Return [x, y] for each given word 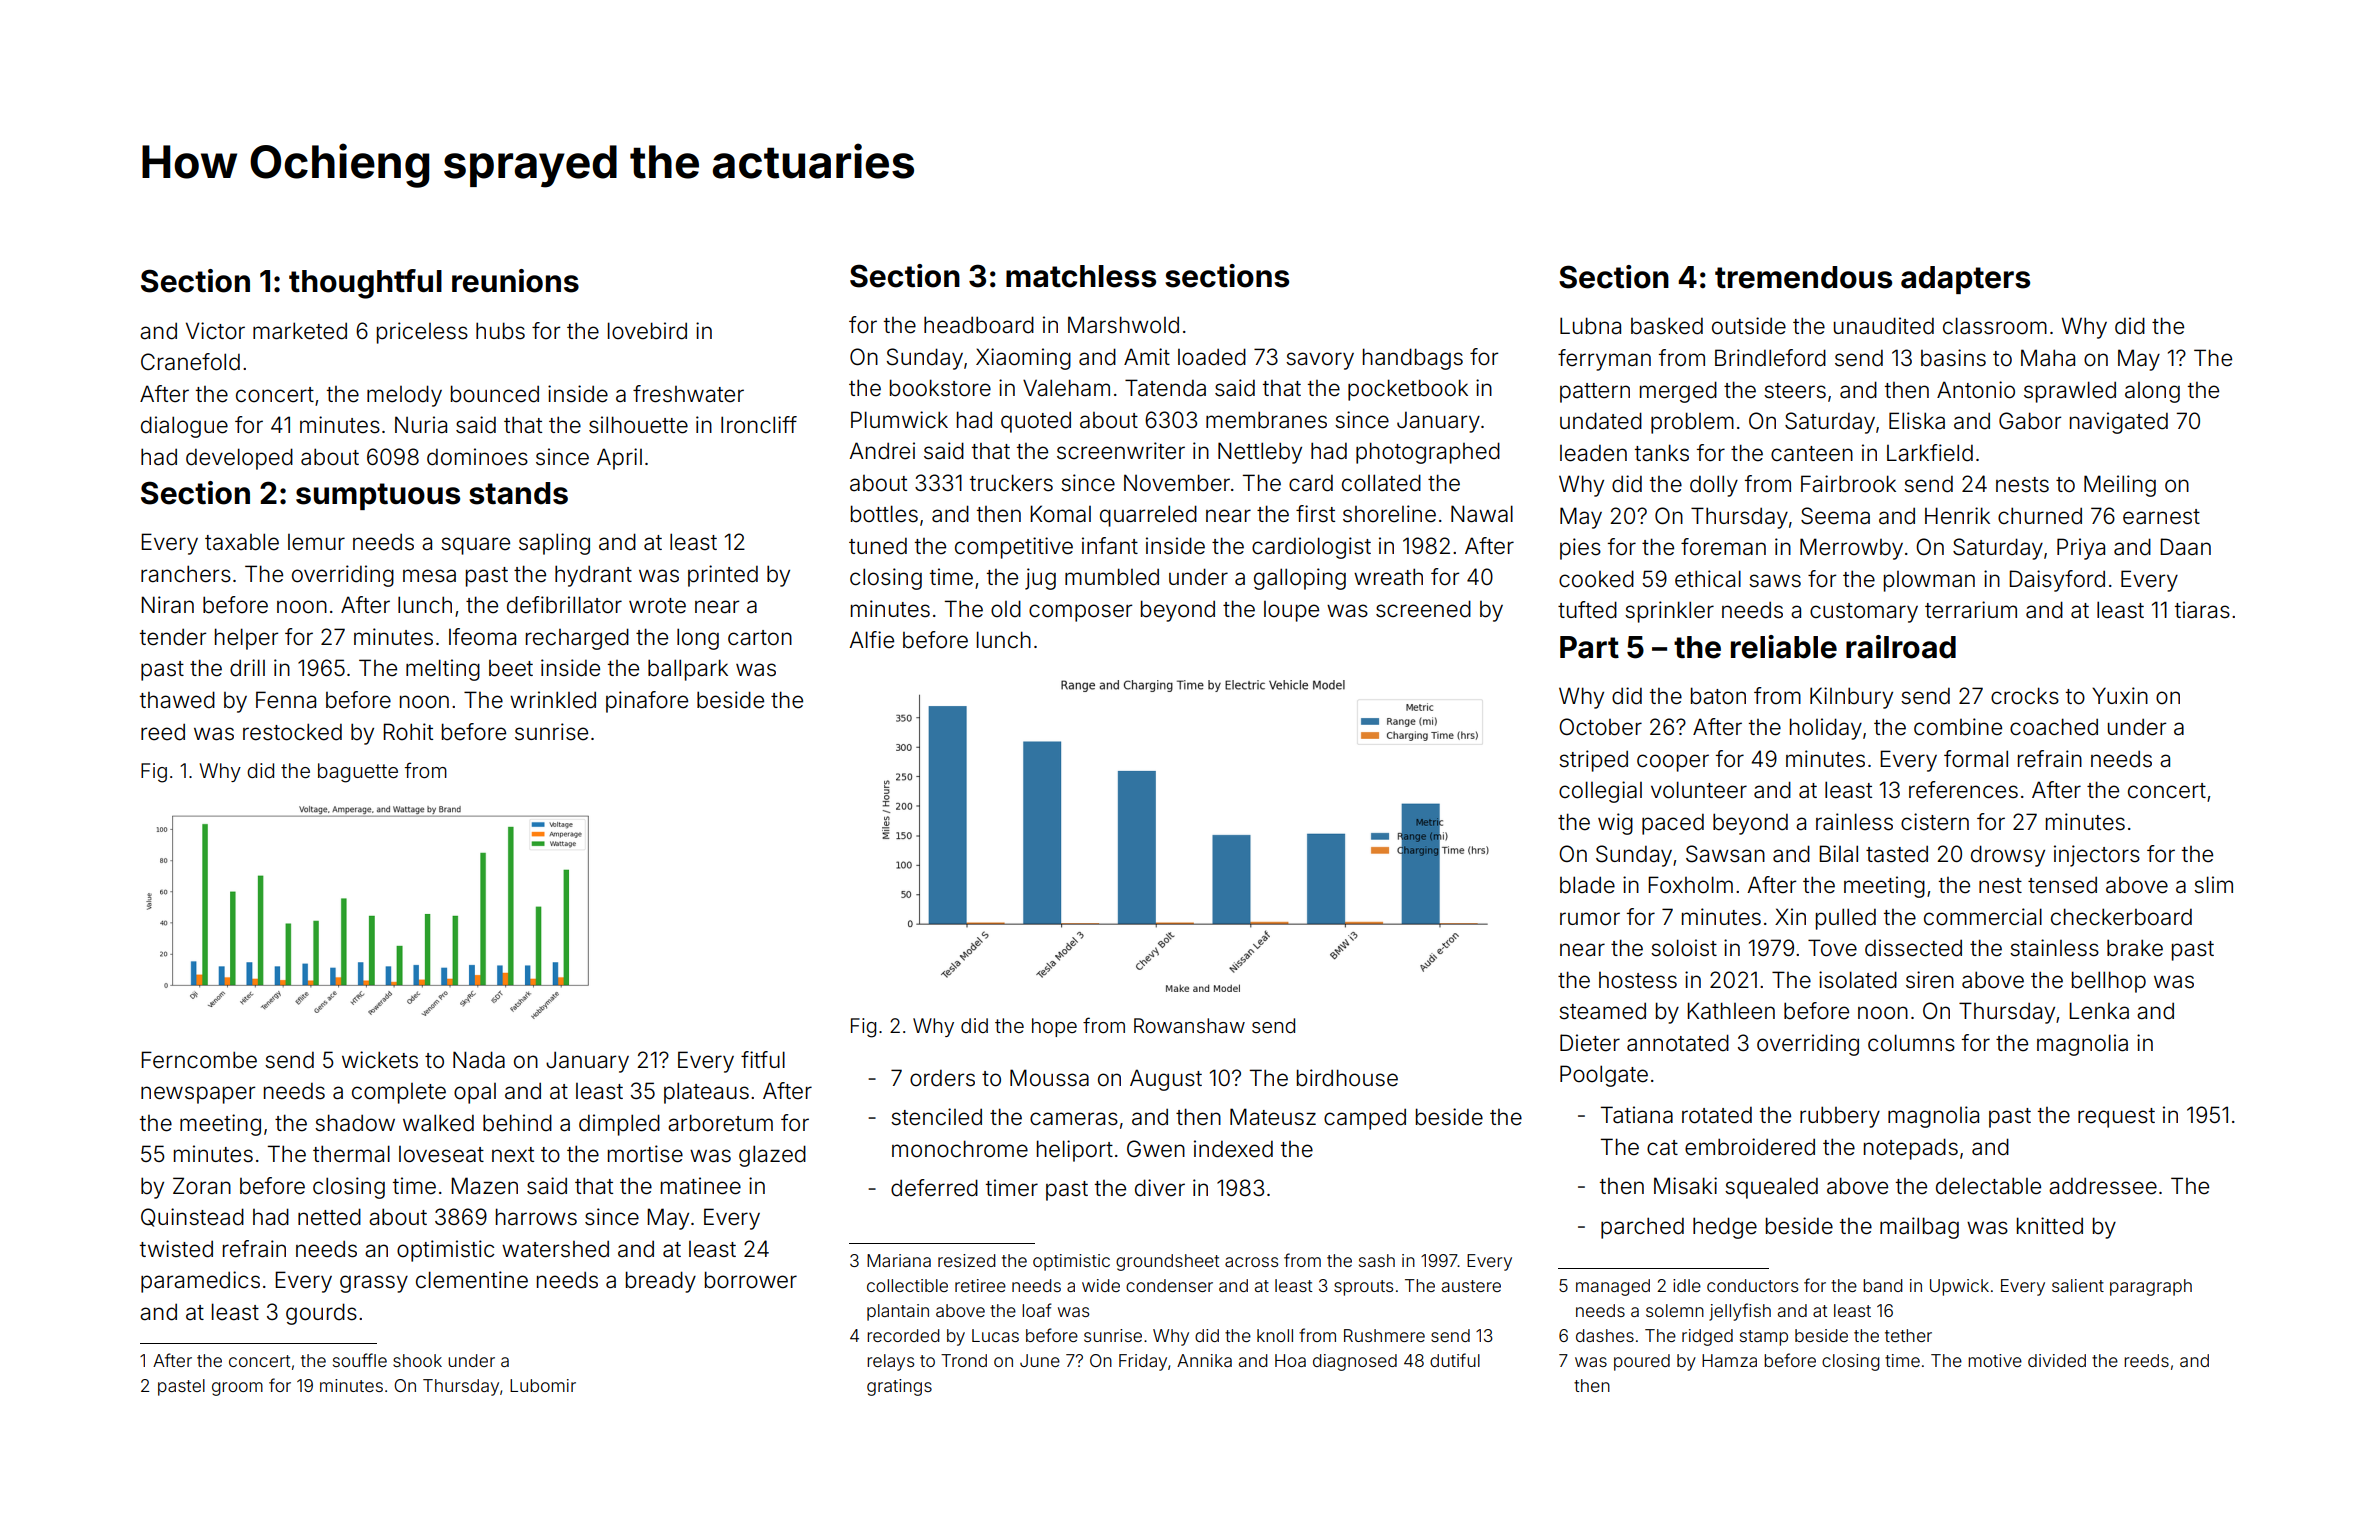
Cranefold [190, 362]
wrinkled [553, 700]
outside [1749, 326]
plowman [1929, 581]
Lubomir [543, 1385]
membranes [1266, 420]
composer [1080, 613]
